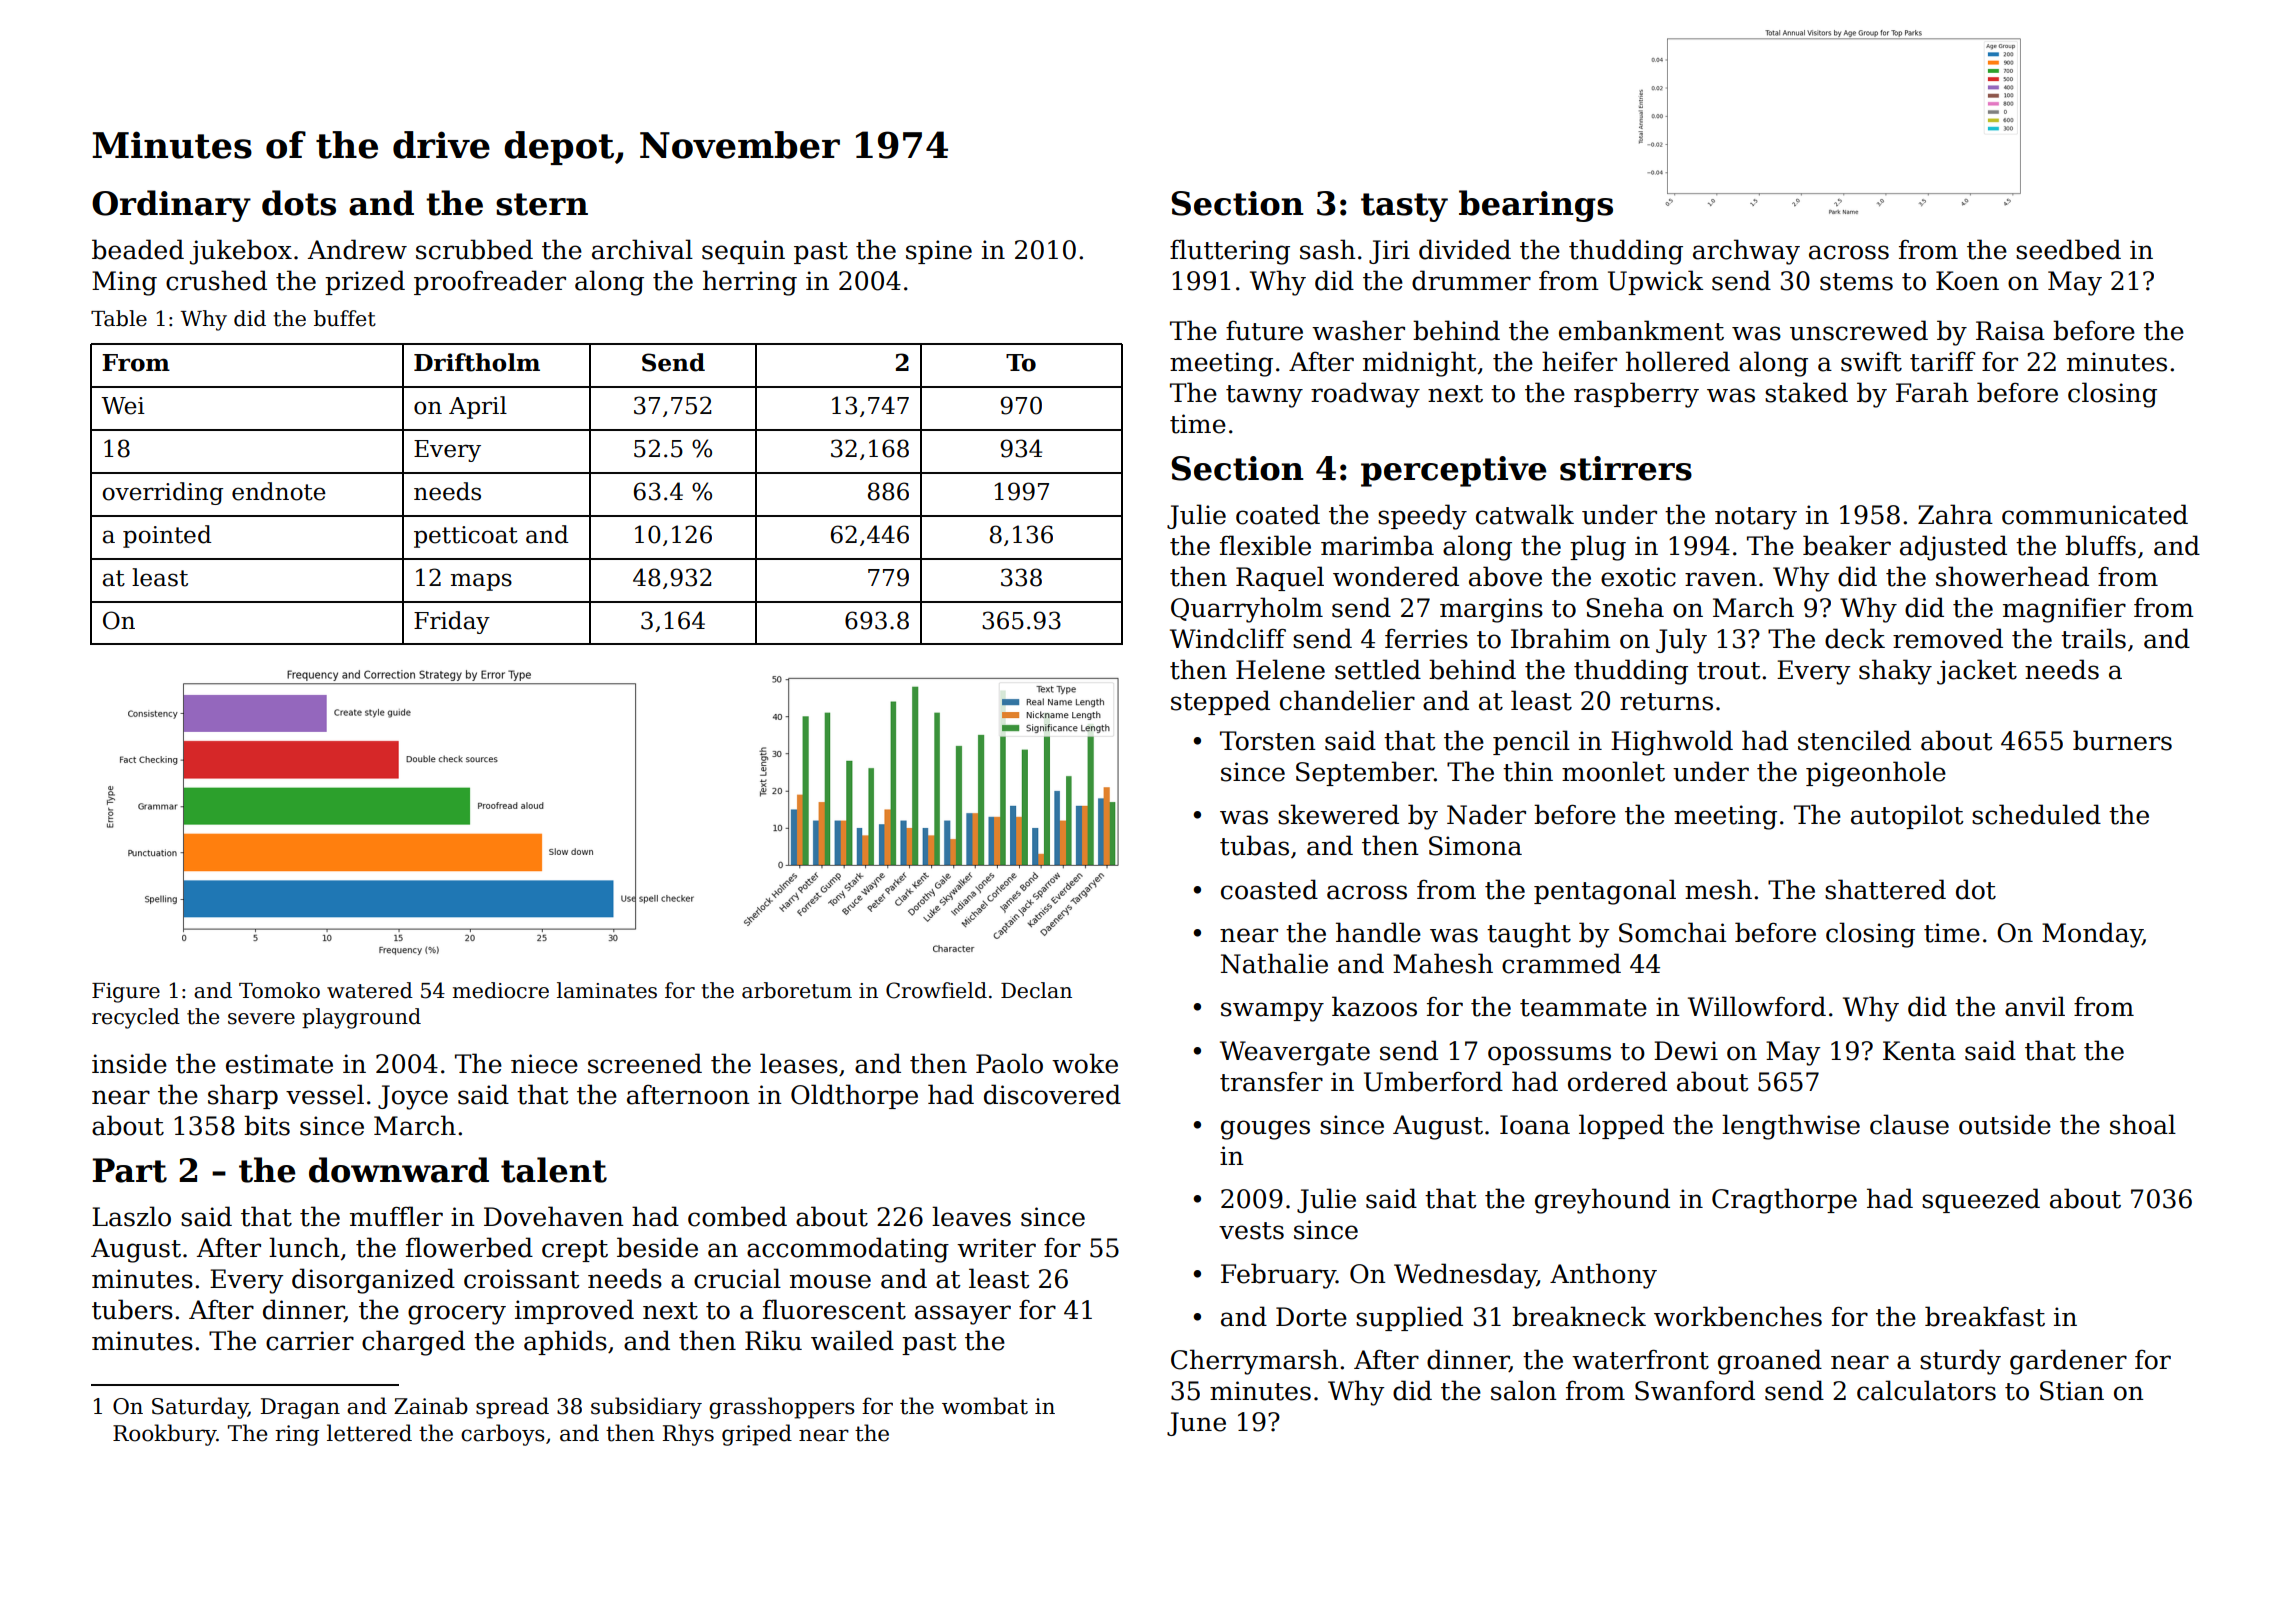 Image resolution: width=2292 pixels, height=1620 pixels. What do you see at coordinates (477, 362) in the screenshot?
I see `Driftholm` at bounding box center [477, 362].
